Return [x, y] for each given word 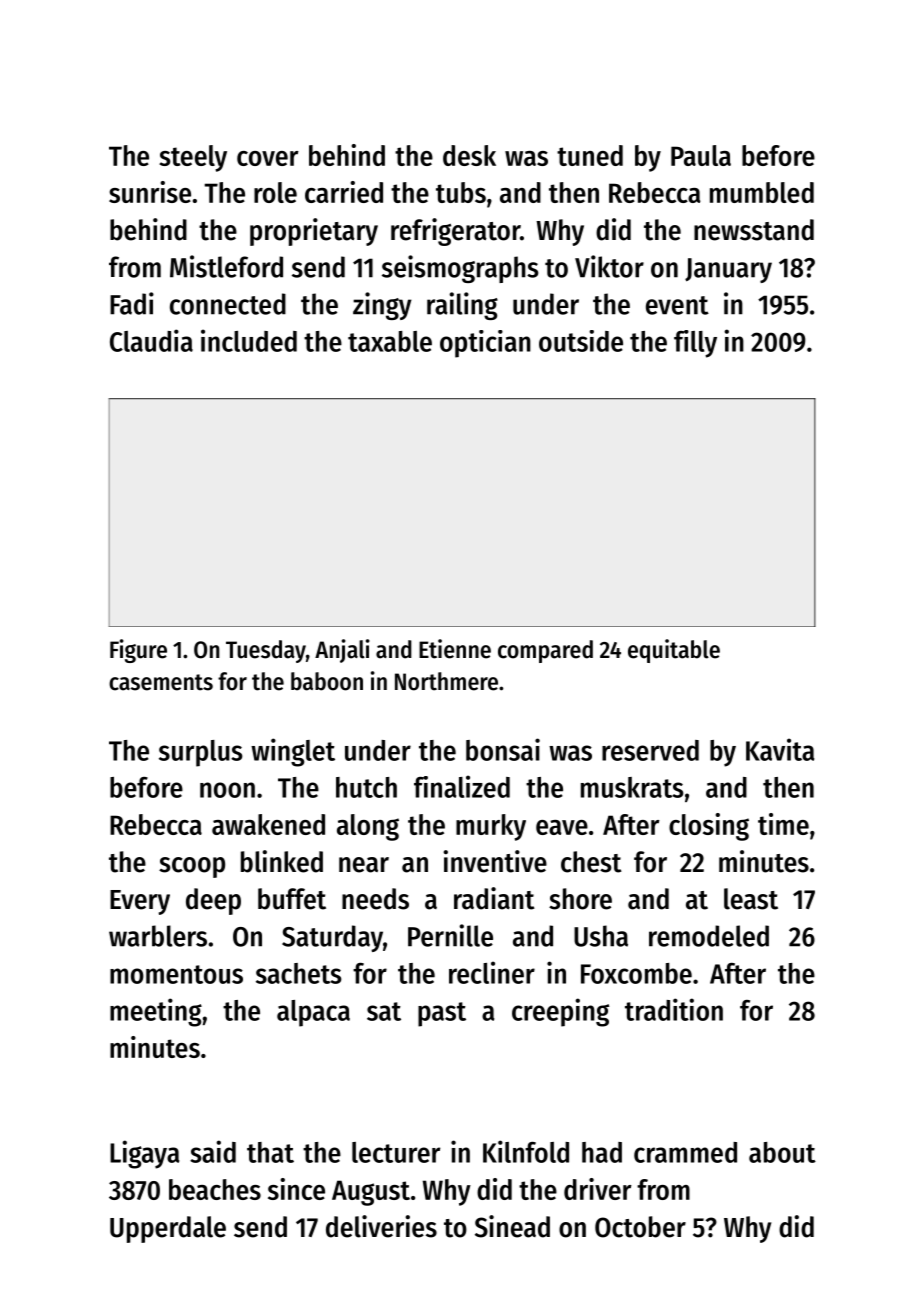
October [640, 1227]
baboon [327, 681]
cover [268, 158]
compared [545, 651]
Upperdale [168, 1229]
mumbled [762, 192]
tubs [461, 192]
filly [695, 344]
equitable [674, 651]
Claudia [151, 340]
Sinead [512, 1226]
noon [227, 790]
